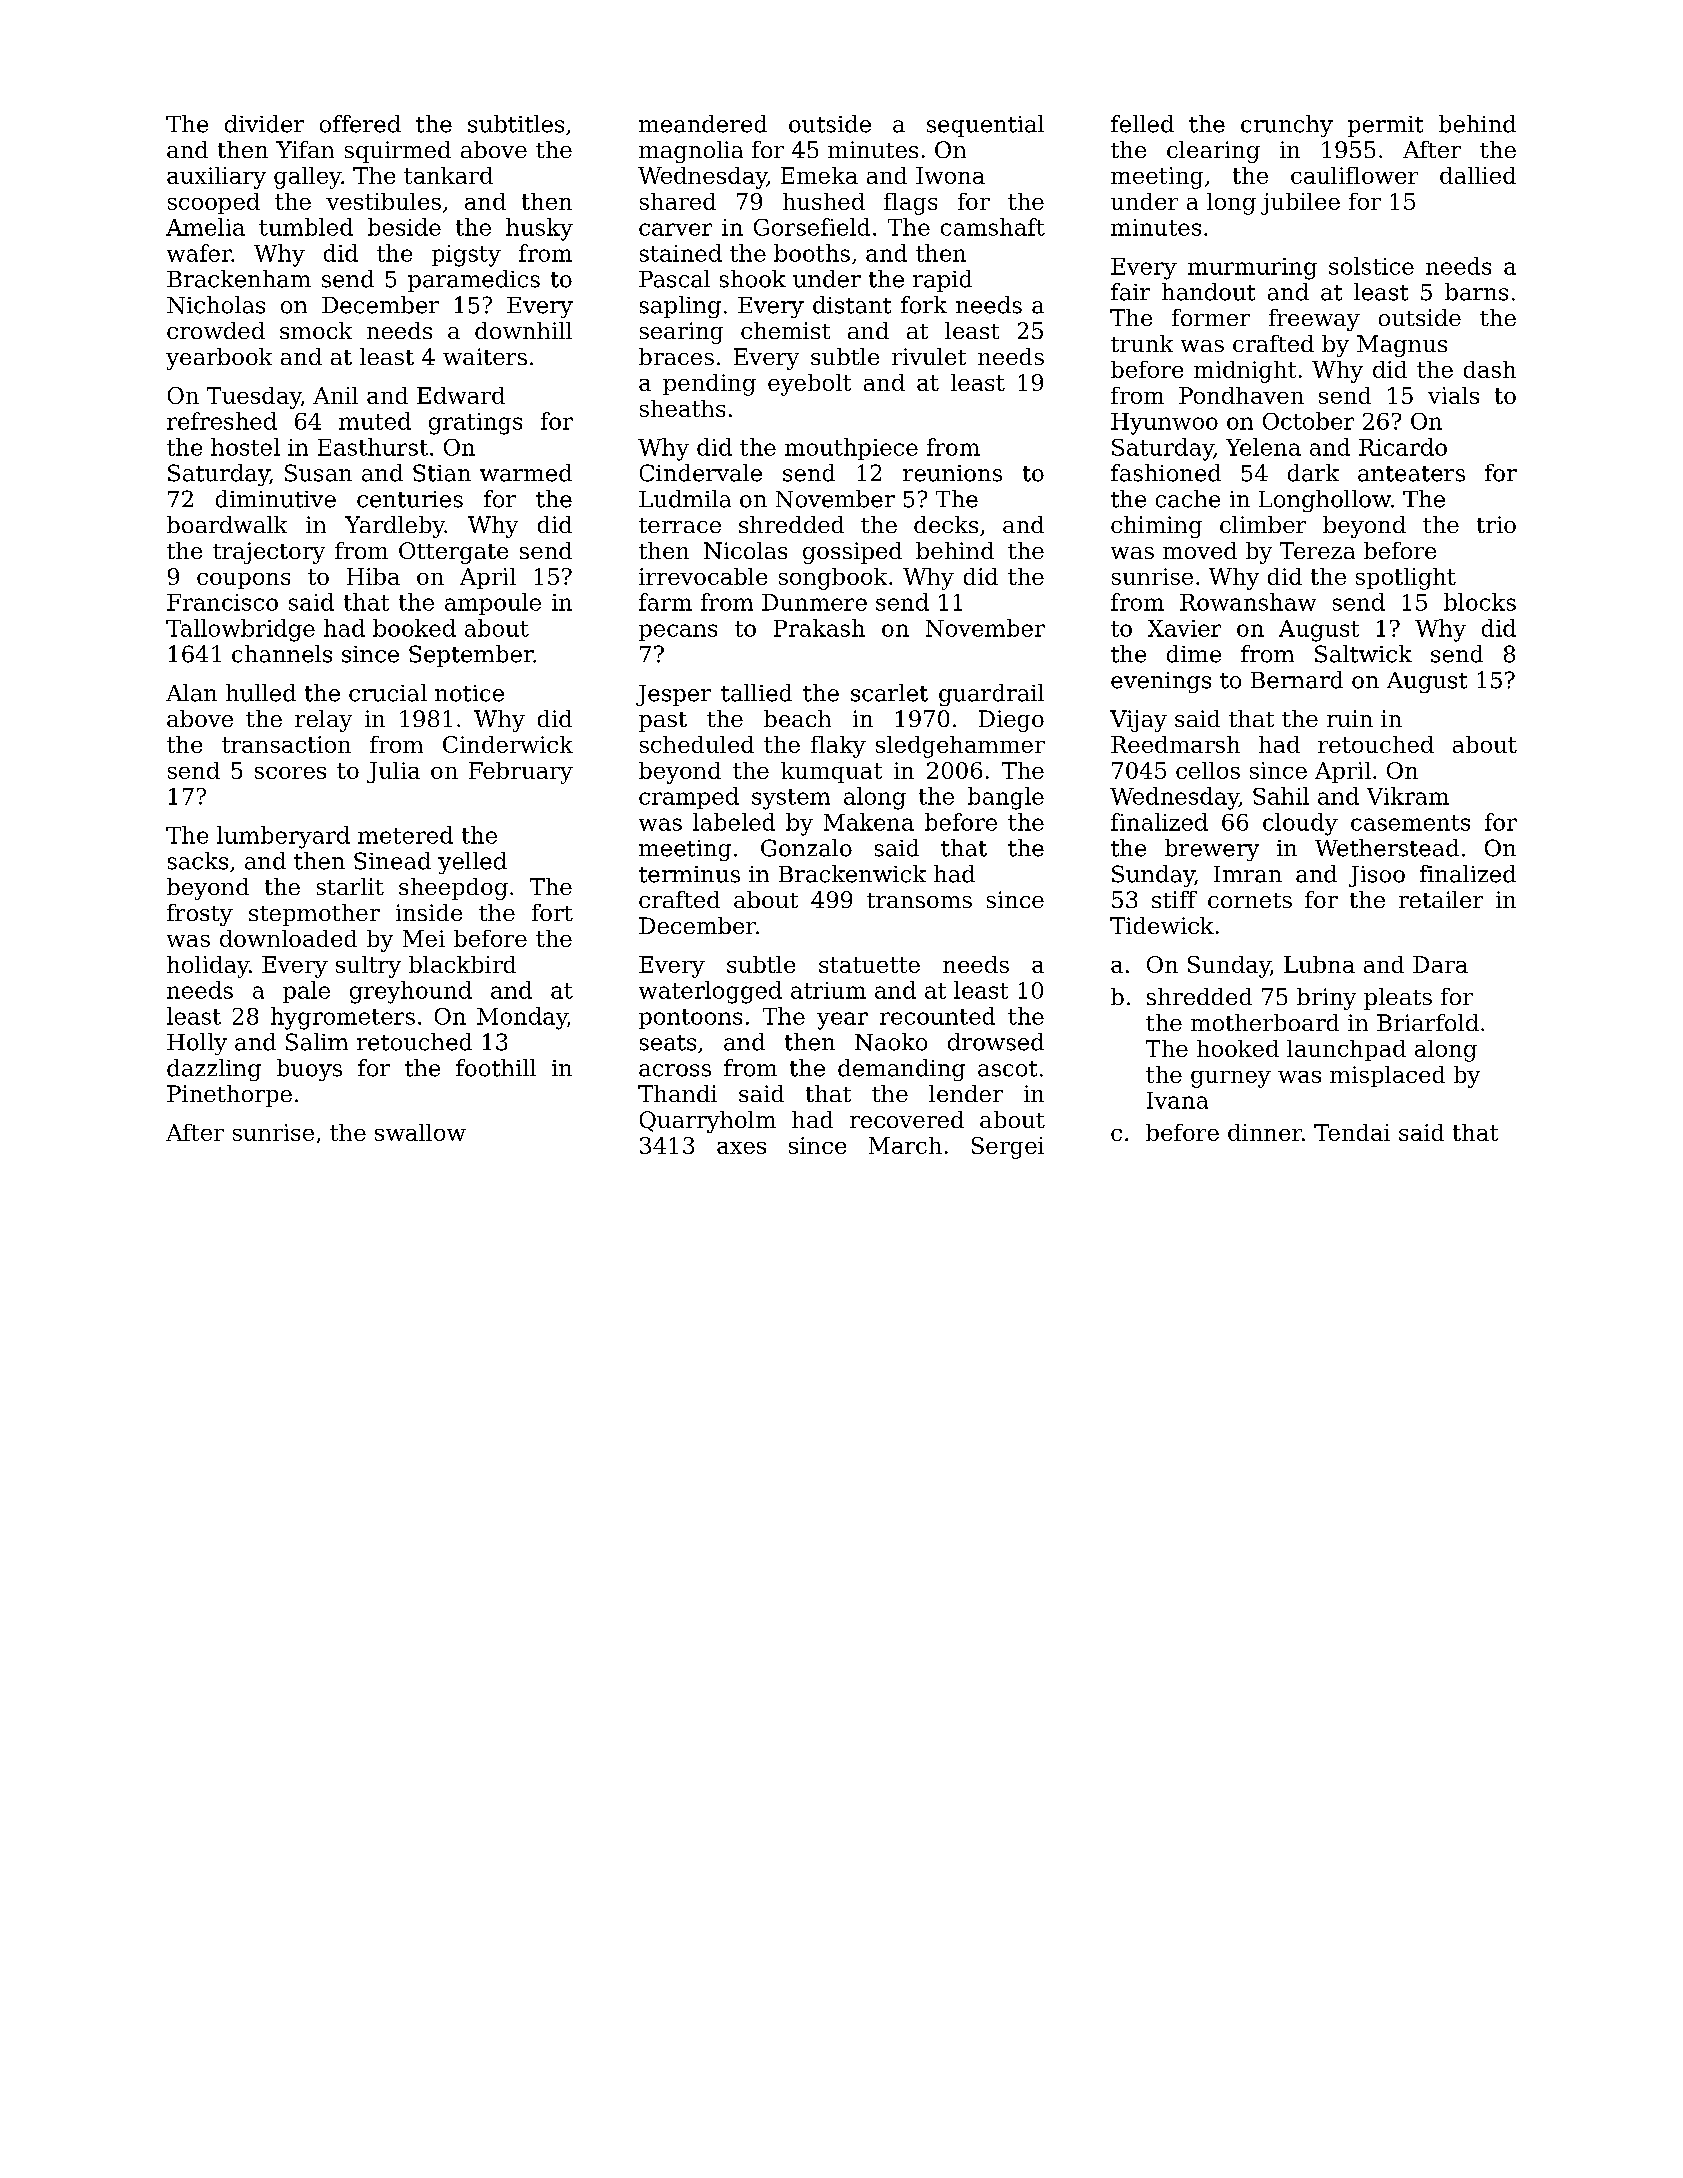  Describe the element at coordinates (309, 1070) in the screenshot. I see `buoys` at that location.
